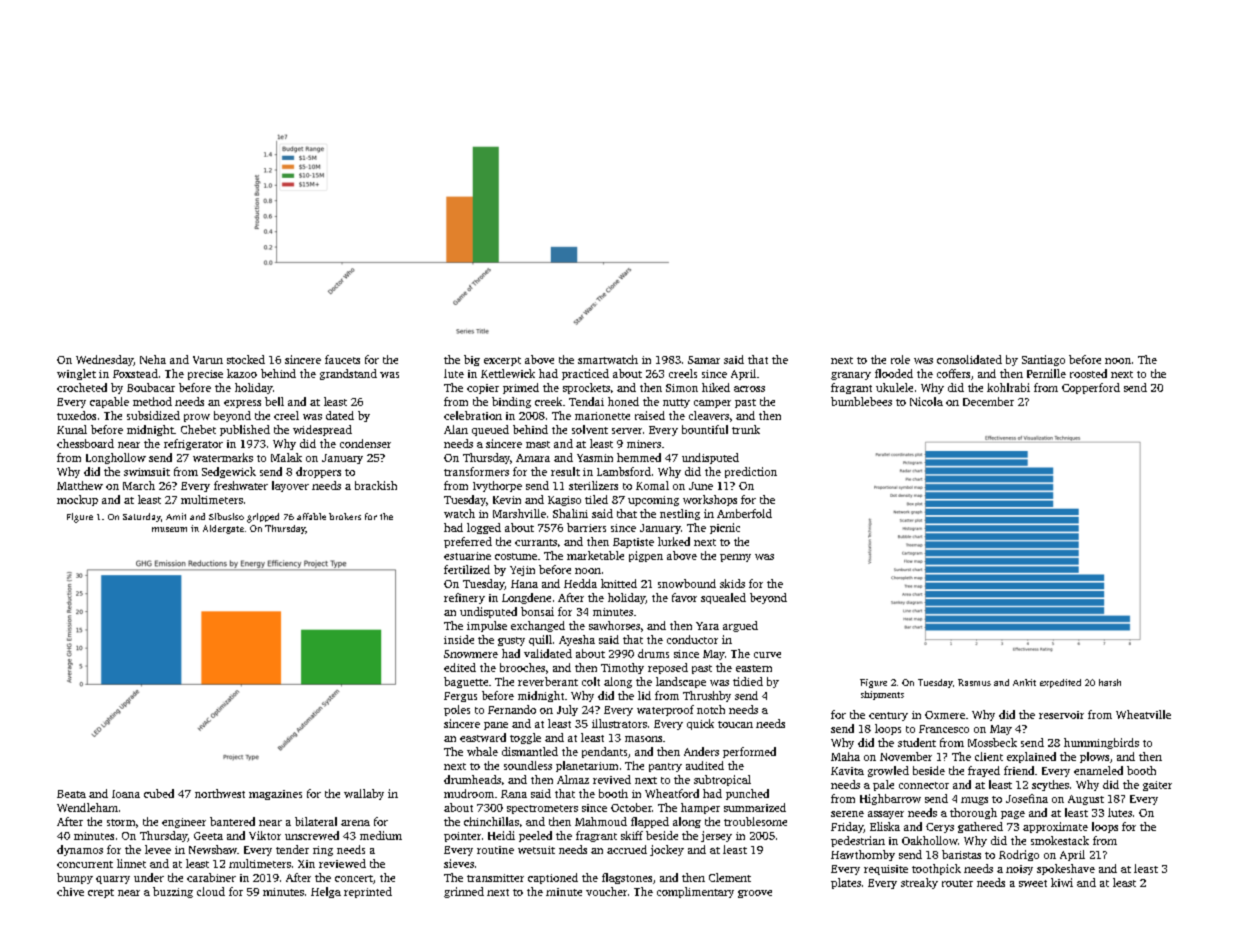 The height and width of the screenshot is (952, 1233). What do you see at coordinates (149, 877) in the screenshot?
I see `under` at bounding box center [149, 877].
